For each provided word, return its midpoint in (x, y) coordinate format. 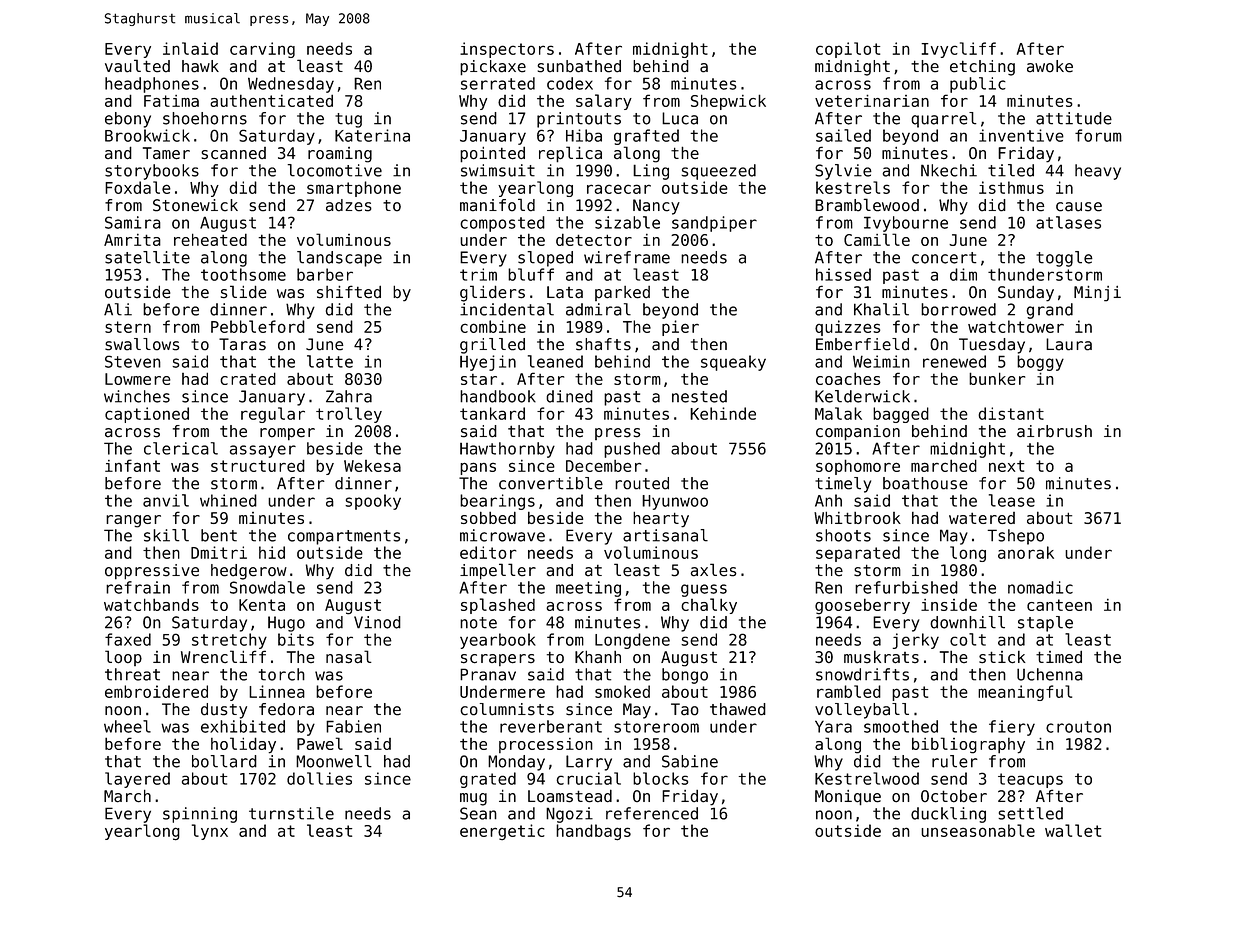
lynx (210, 832)
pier (680, 328)
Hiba (584, 135)
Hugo (286, 624)
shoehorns (205, 118)
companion (858, 433)
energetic (502, 832)
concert (944, 258)
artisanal (665, 535)
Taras (242, 344)
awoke (1050, 66)
